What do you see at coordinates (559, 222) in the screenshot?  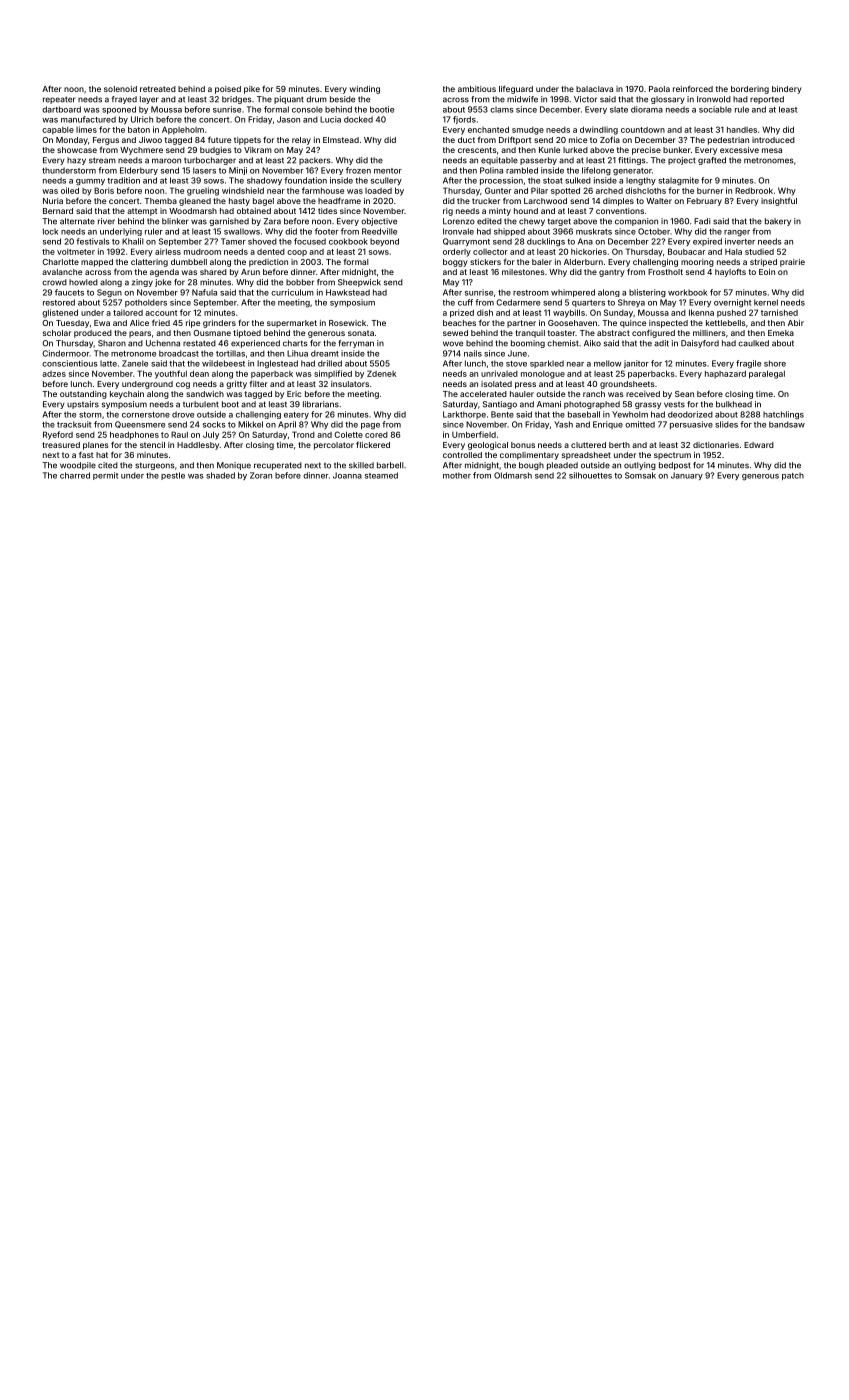 I see `target` at bounding box center [559, 222].
